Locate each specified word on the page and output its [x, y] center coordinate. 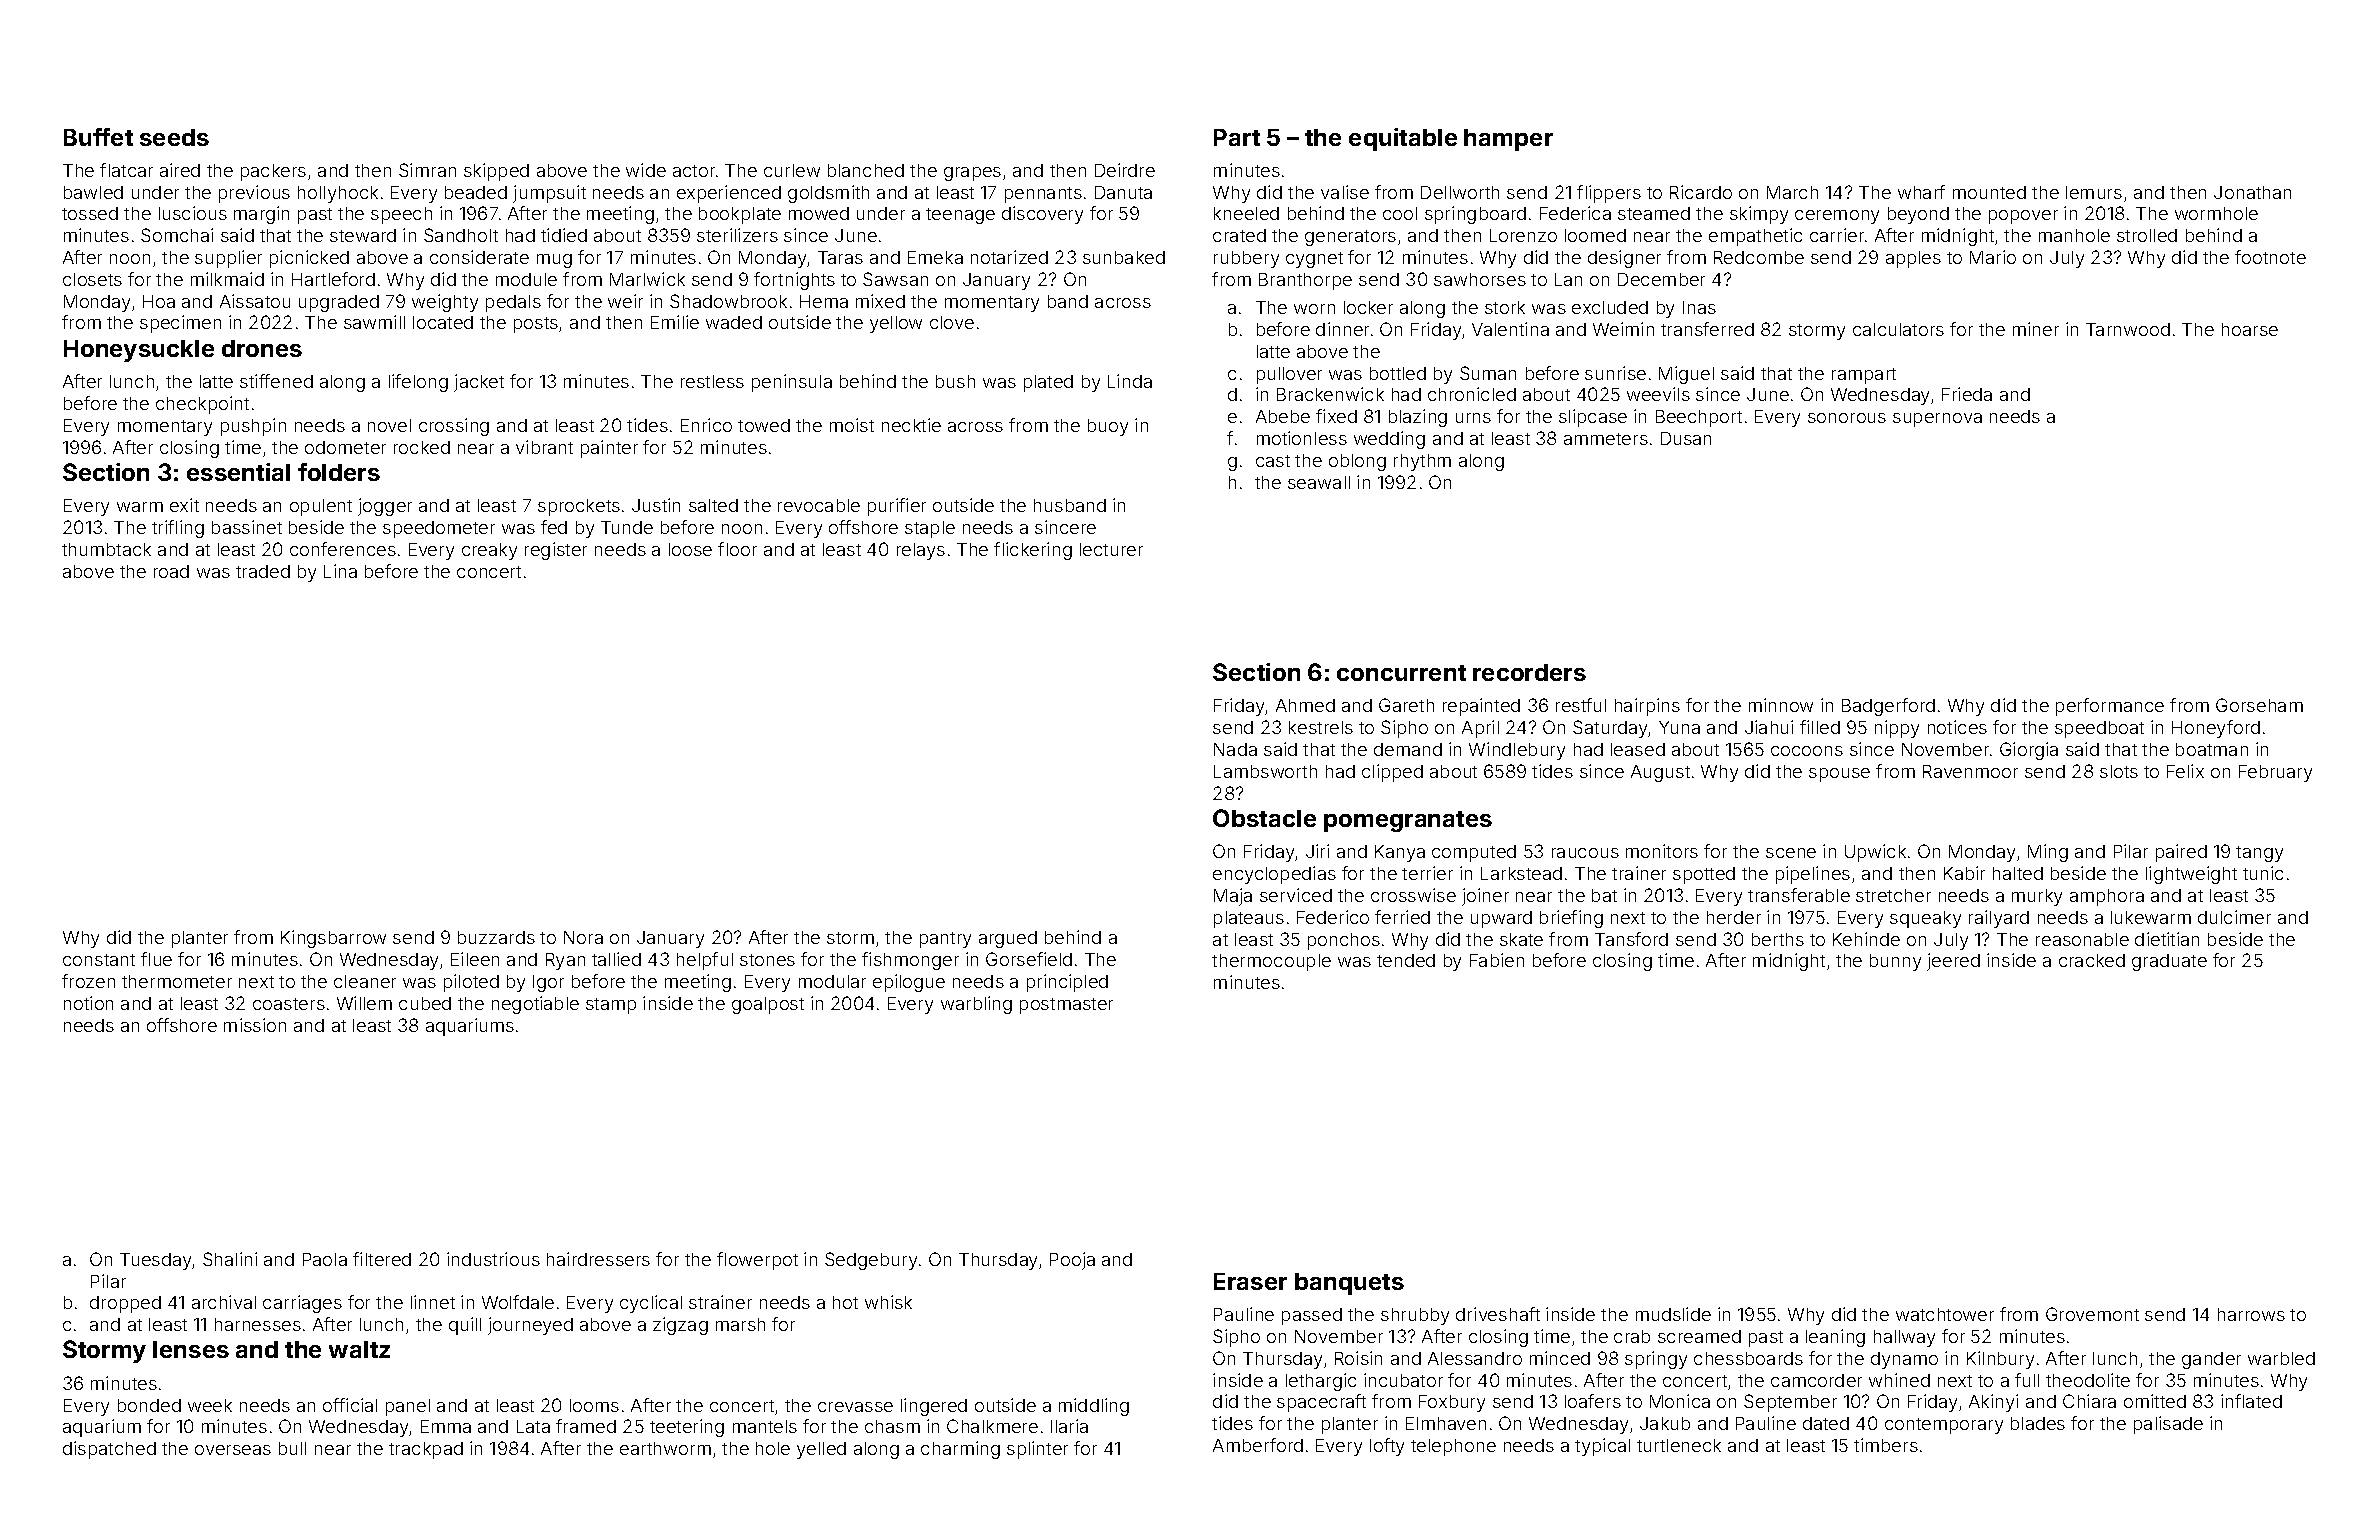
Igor [548, 983]
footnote [2270, 257]
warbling [976, 1005]
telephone [1453, 1447]
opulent [321, 507]
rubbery [1246, 259]
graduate [2169, 962]
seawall [1319, 482]
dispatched [109, 1450]
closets [92, 279]
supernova [1937, 420]
